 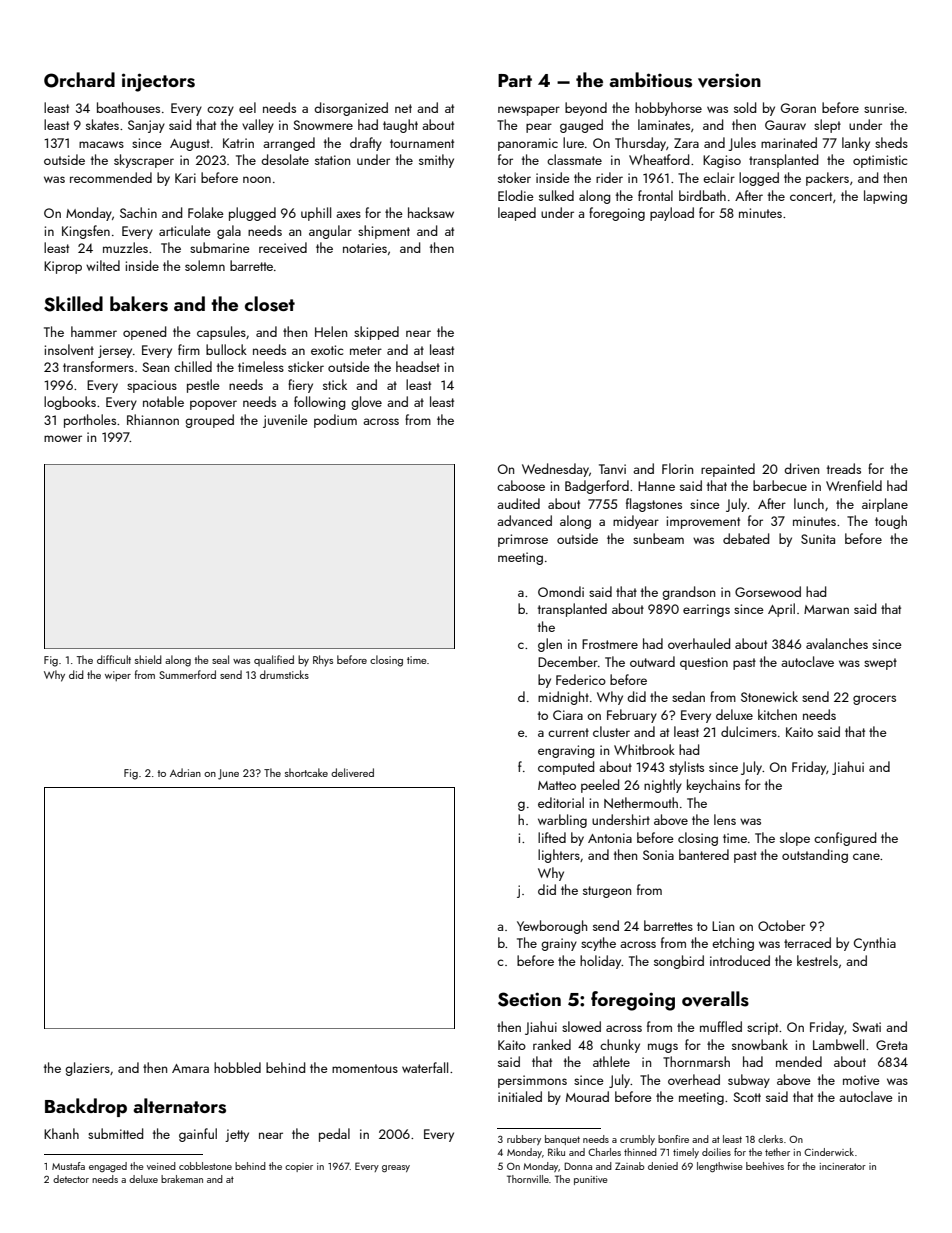 I want to click on avalanches, so click(x=837, y=643).
